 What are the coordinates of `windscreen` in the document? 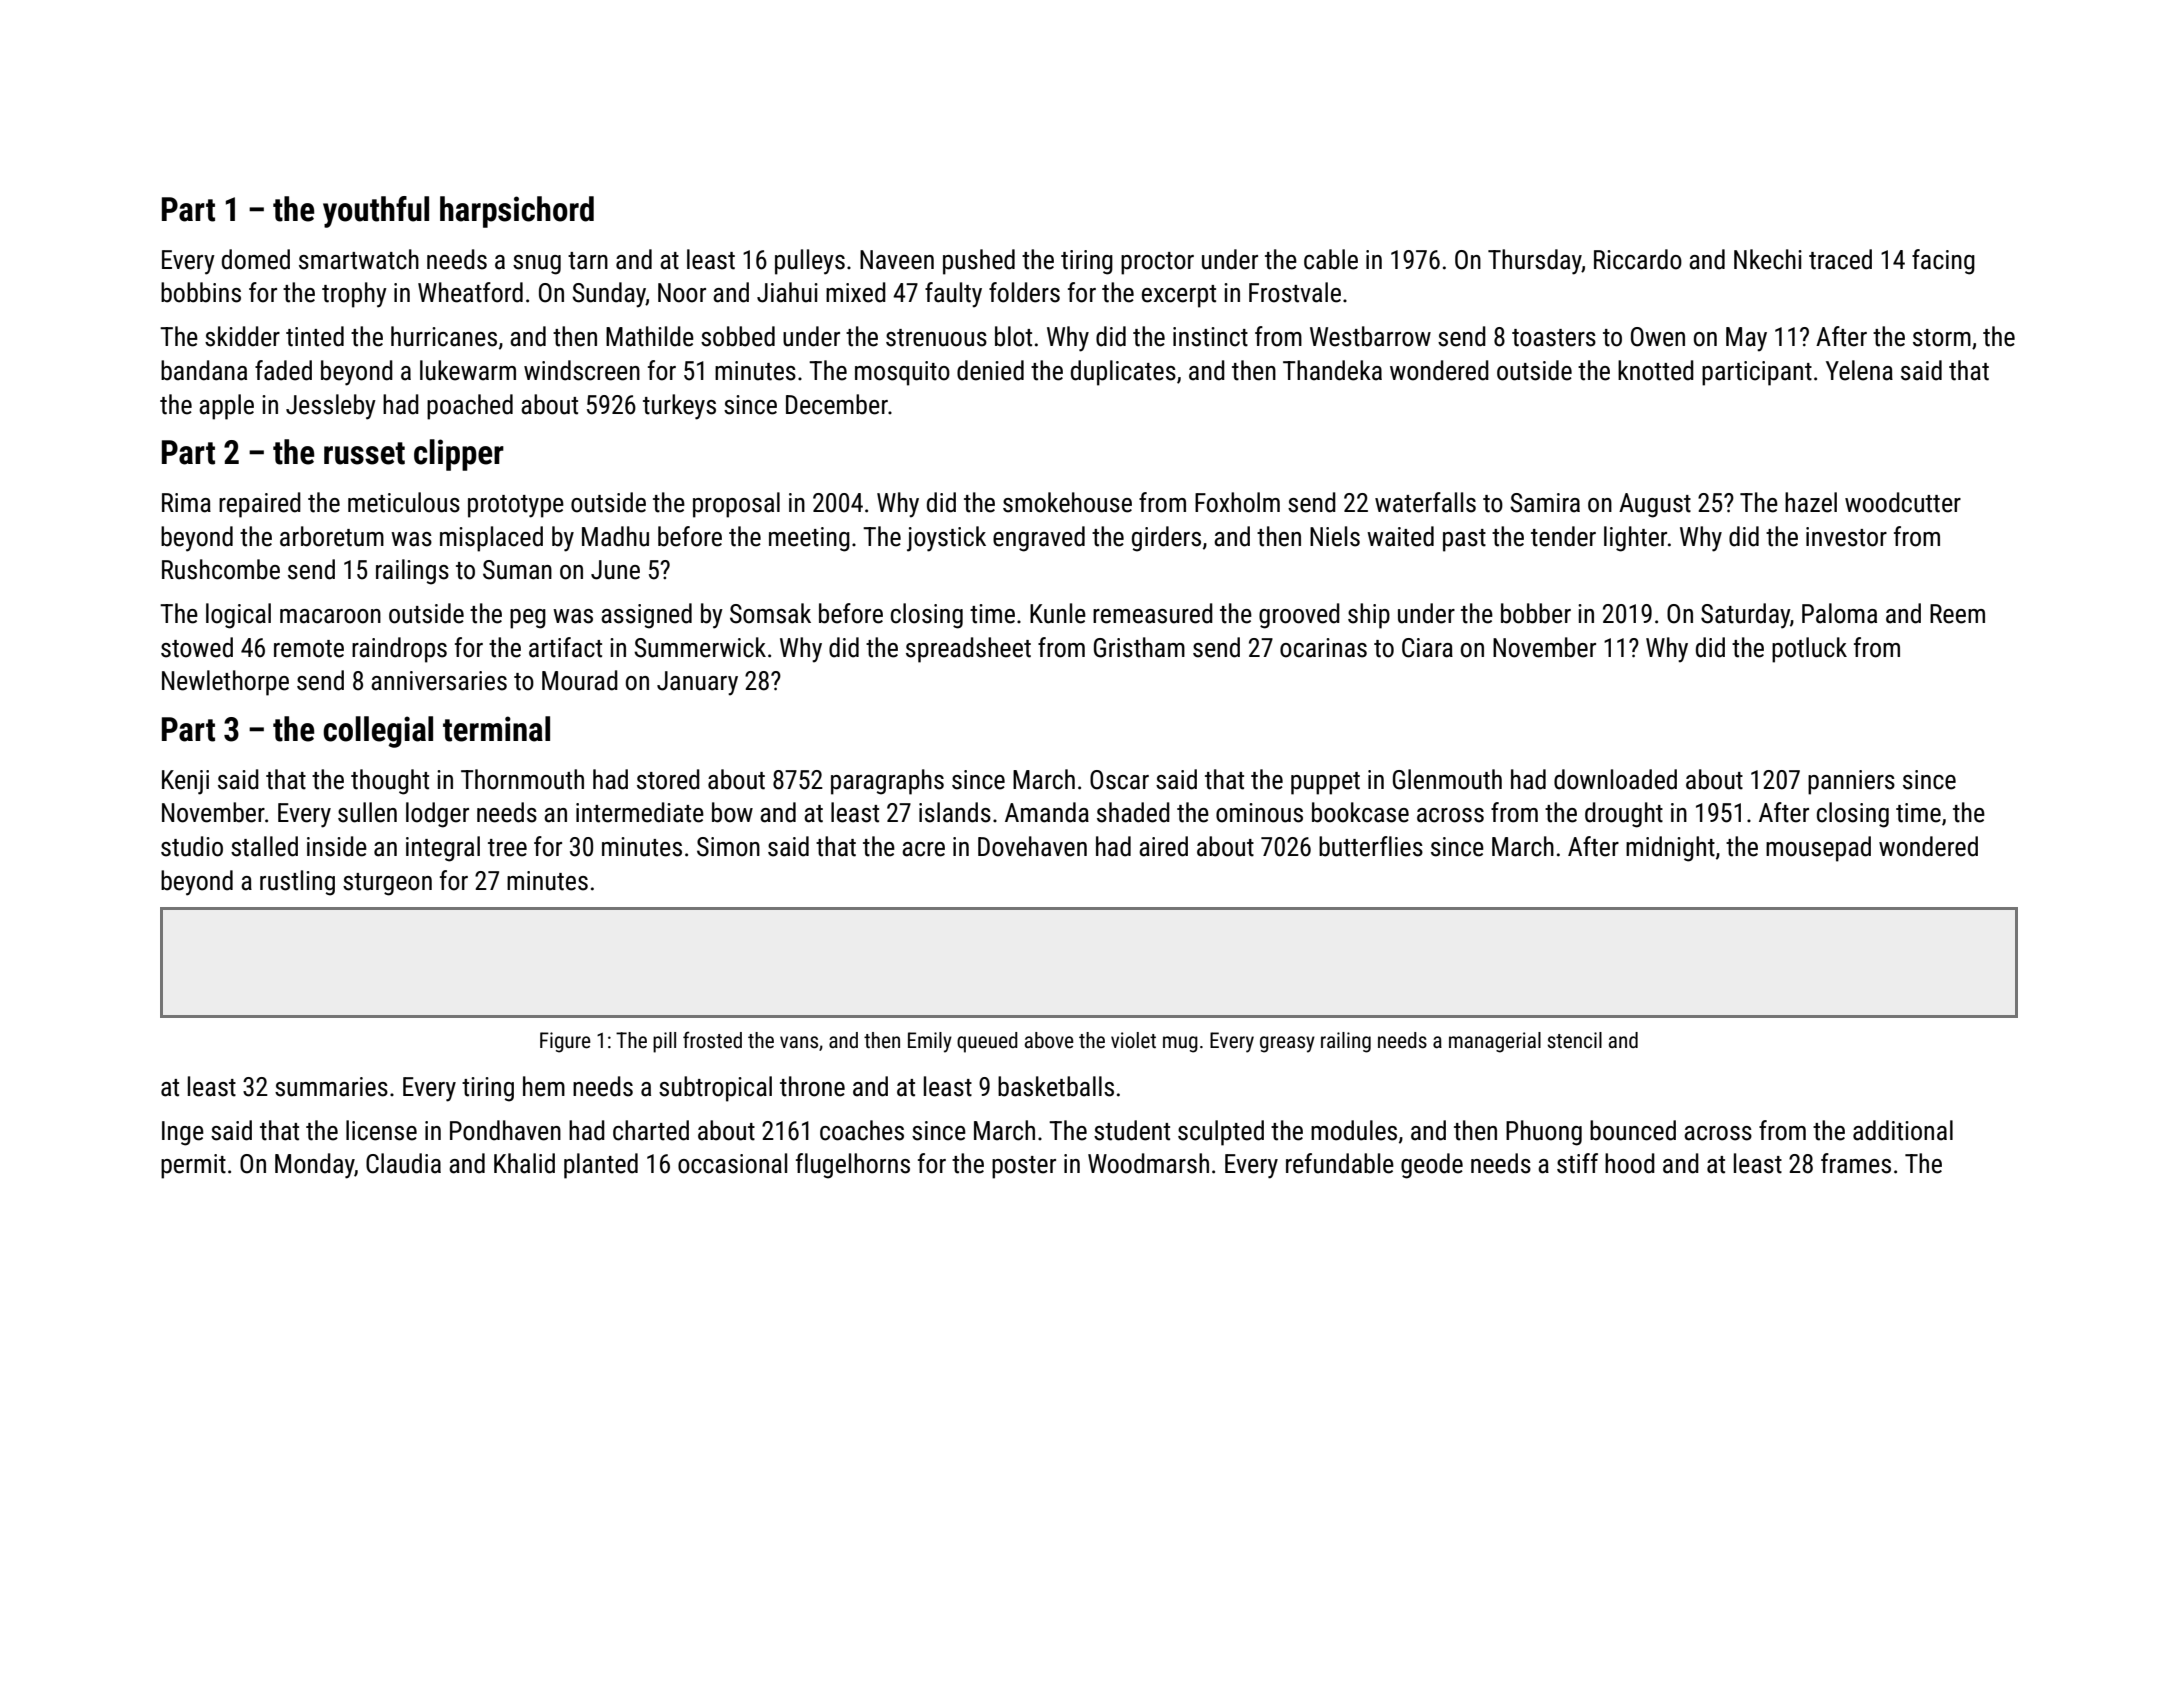 It's located at (582, 370).
